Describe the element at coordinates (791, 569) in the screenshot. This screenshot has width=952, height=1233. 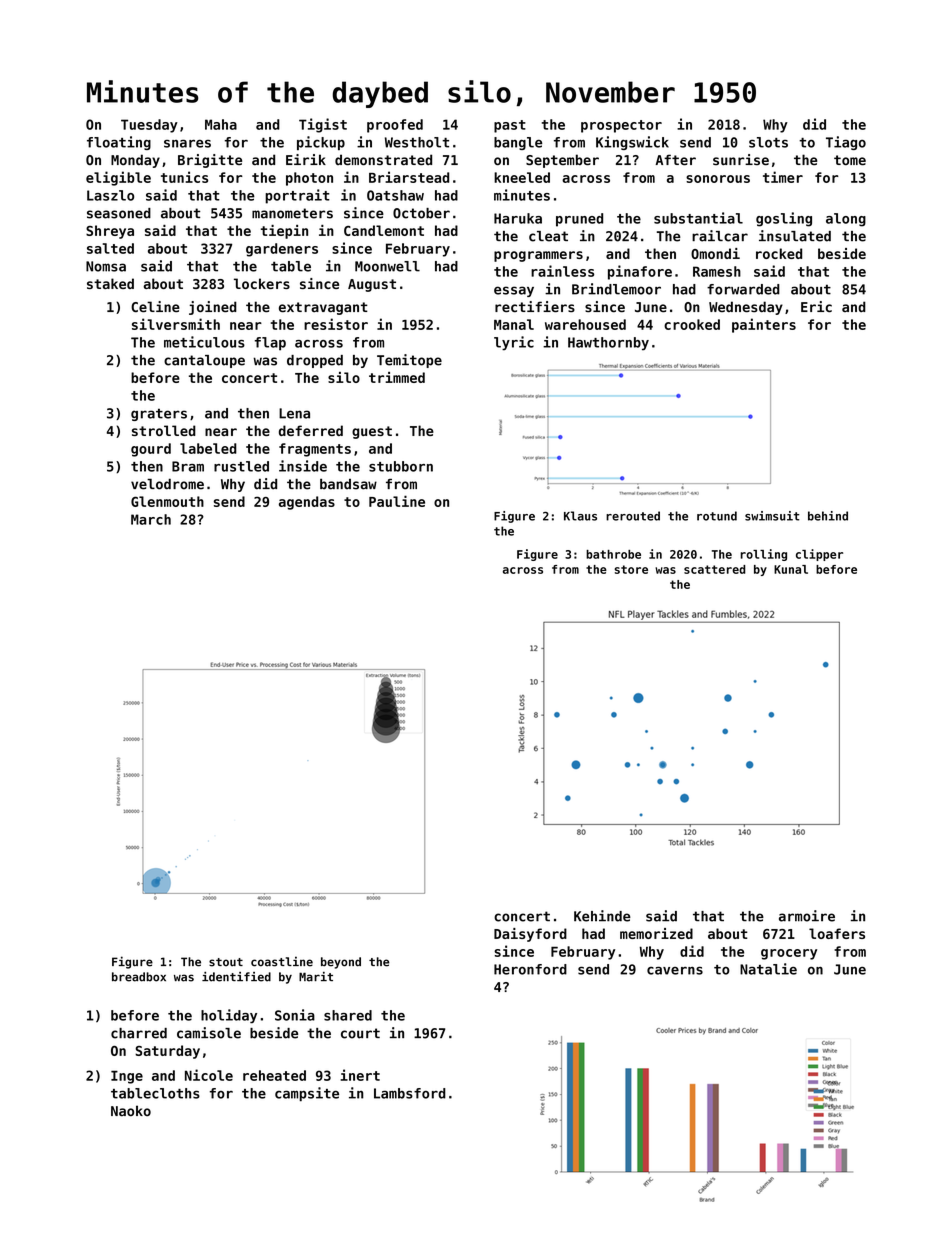
I see `Kunal` at that location.
